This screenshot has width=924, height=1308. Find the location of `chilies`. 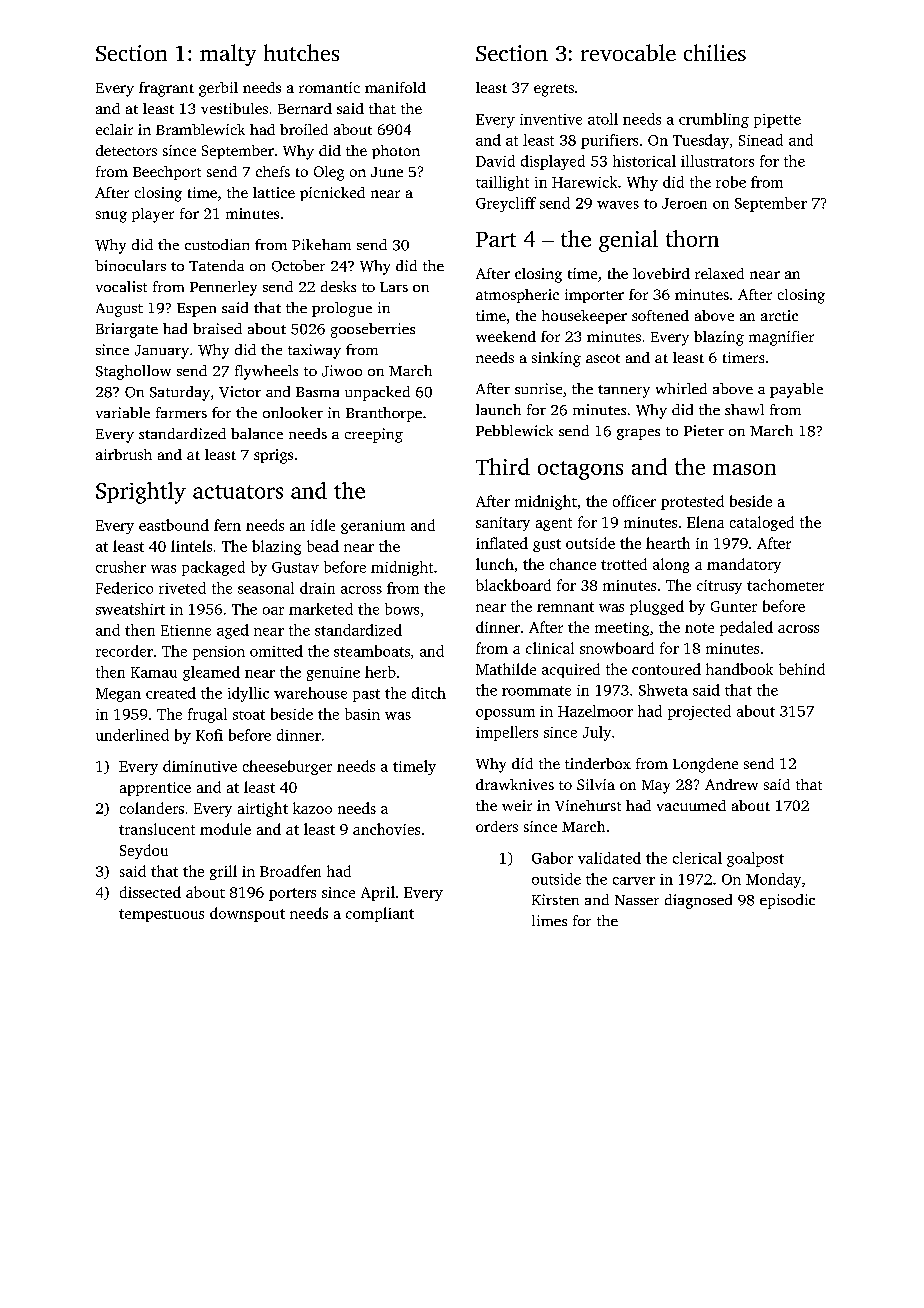

chilies is located at coordinates (715, 52).
